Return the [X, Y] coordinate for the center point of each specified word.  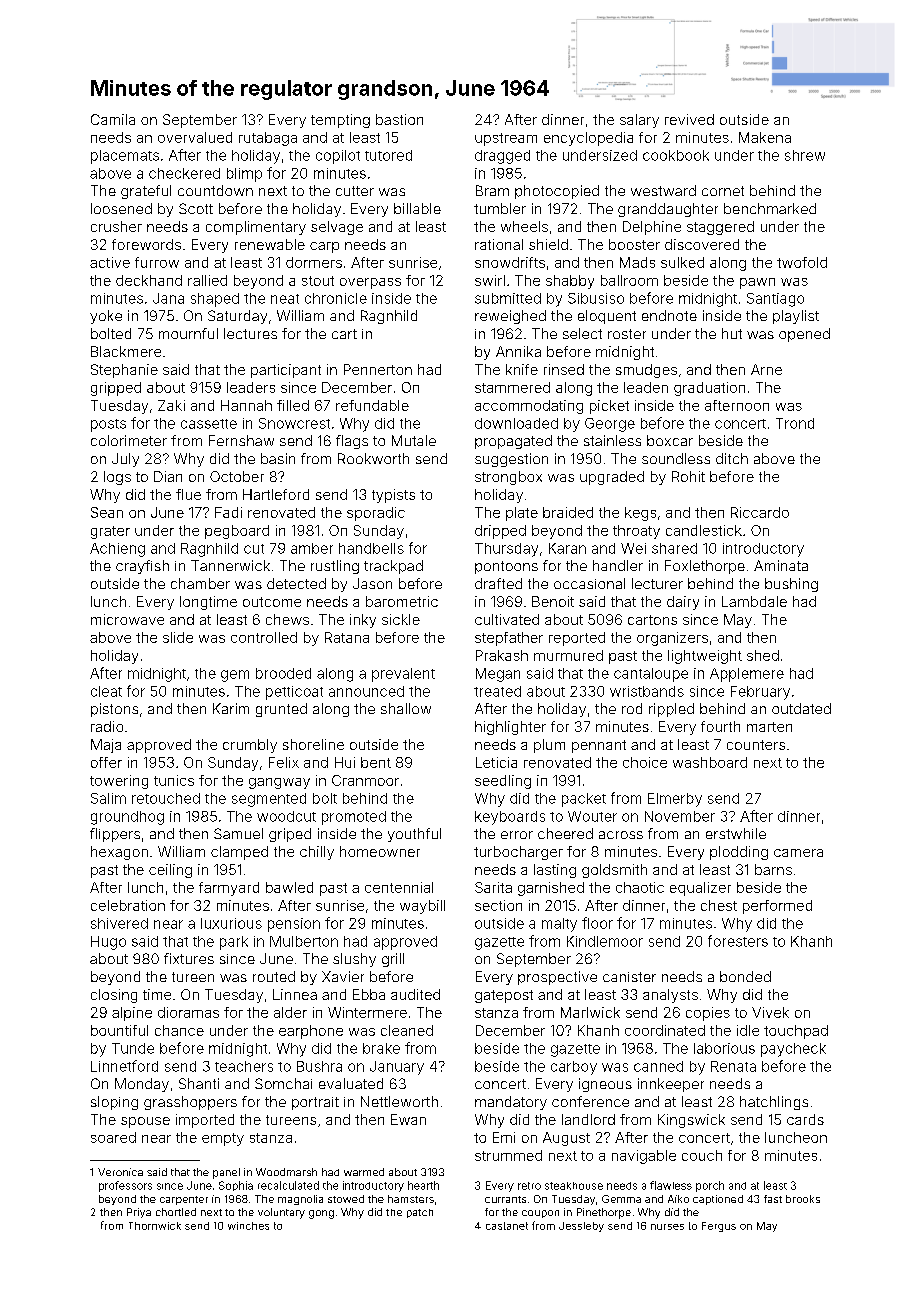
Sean [107, 512]
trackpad [393, 567]
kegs [640, 514]
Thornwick [155, 1226]
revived [689, 119]
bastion [399, 119]
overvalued [195, 137]
